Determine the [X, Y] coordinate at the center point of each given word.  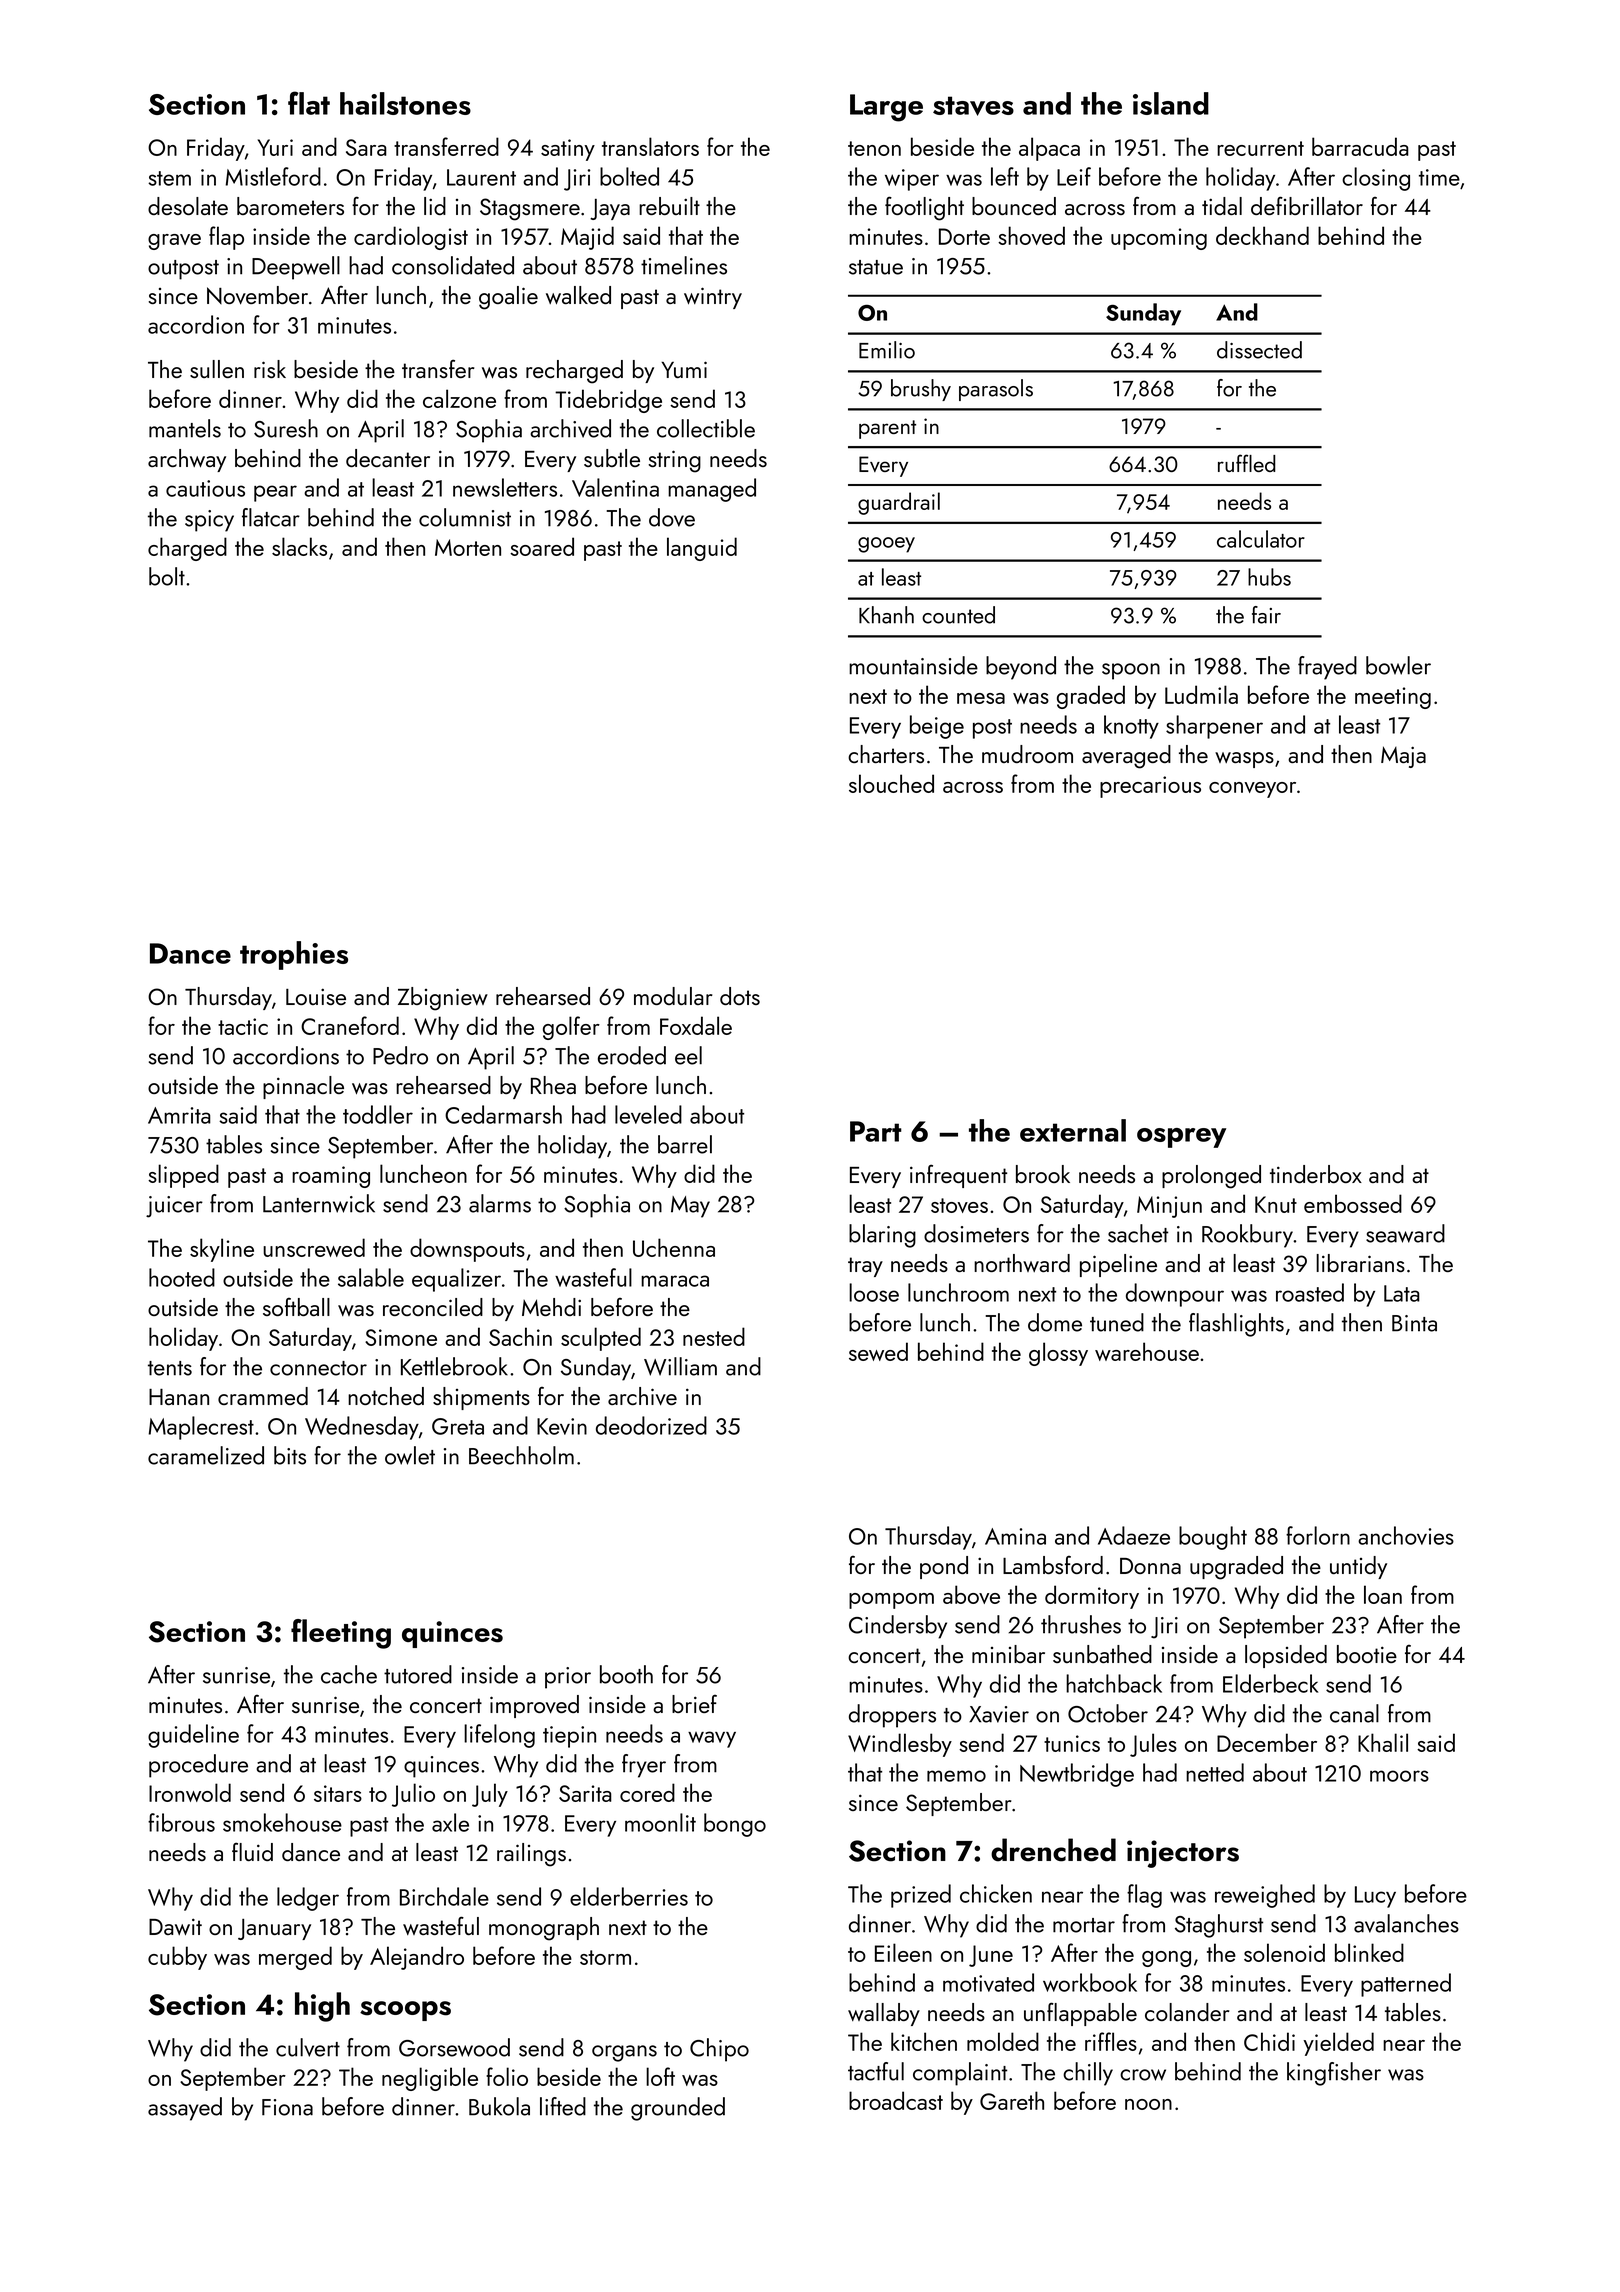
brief [694, 1704]
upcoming [1159, 239]
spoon [1131, 671]
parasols [996, 390]
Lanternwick [319, 1203]
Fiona [287, 2107]
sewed [878, 1351]
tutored [418, 1674]
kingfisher [1334, 2074]
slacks [299, 546]
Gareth [1012, 2100]
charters [886, 754]
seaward [1405, 1233]
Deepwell [296, 268]
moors [1399, 1776]
